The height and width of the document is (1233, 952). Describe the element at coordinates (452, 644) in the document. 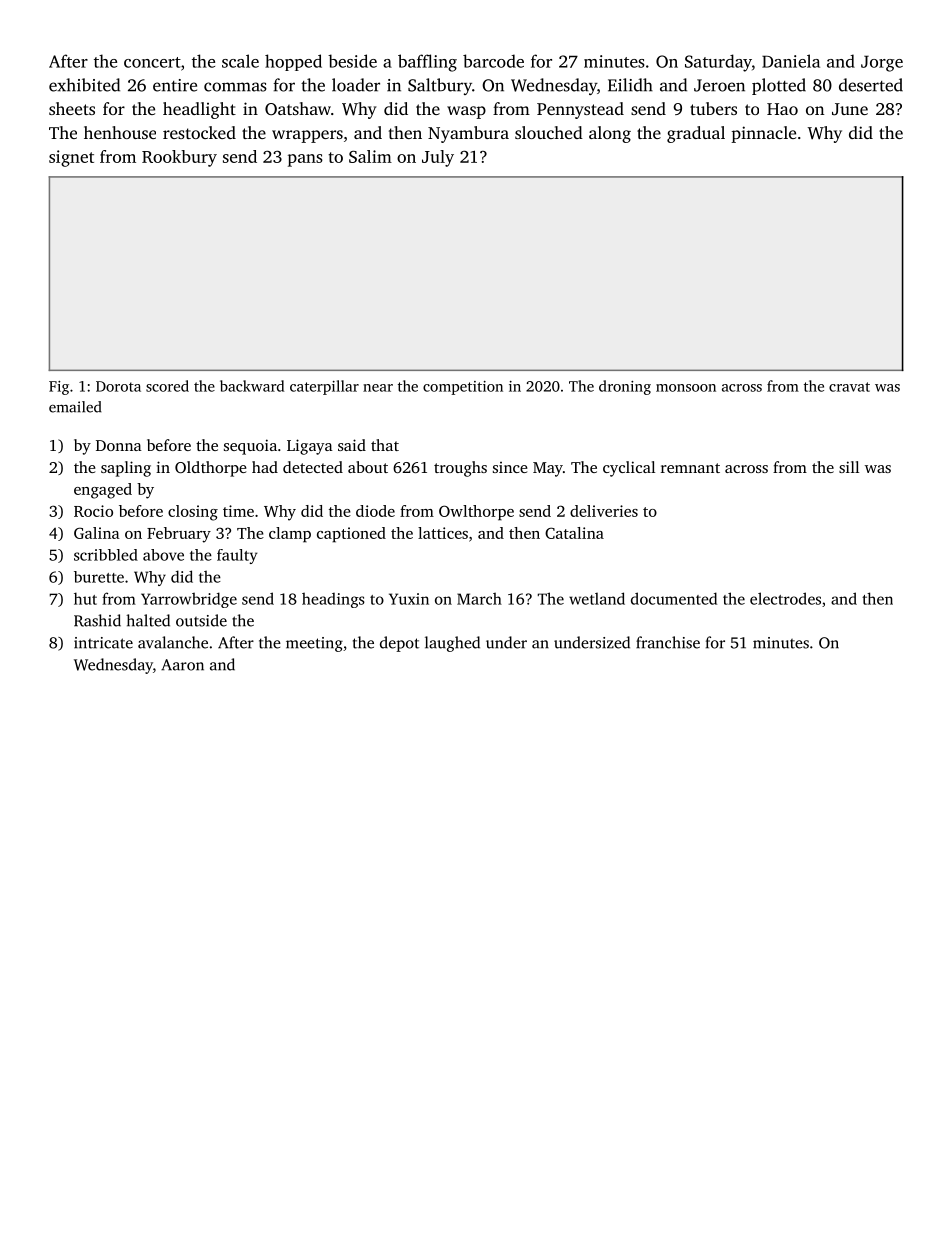

I see `laughed` at that location.
